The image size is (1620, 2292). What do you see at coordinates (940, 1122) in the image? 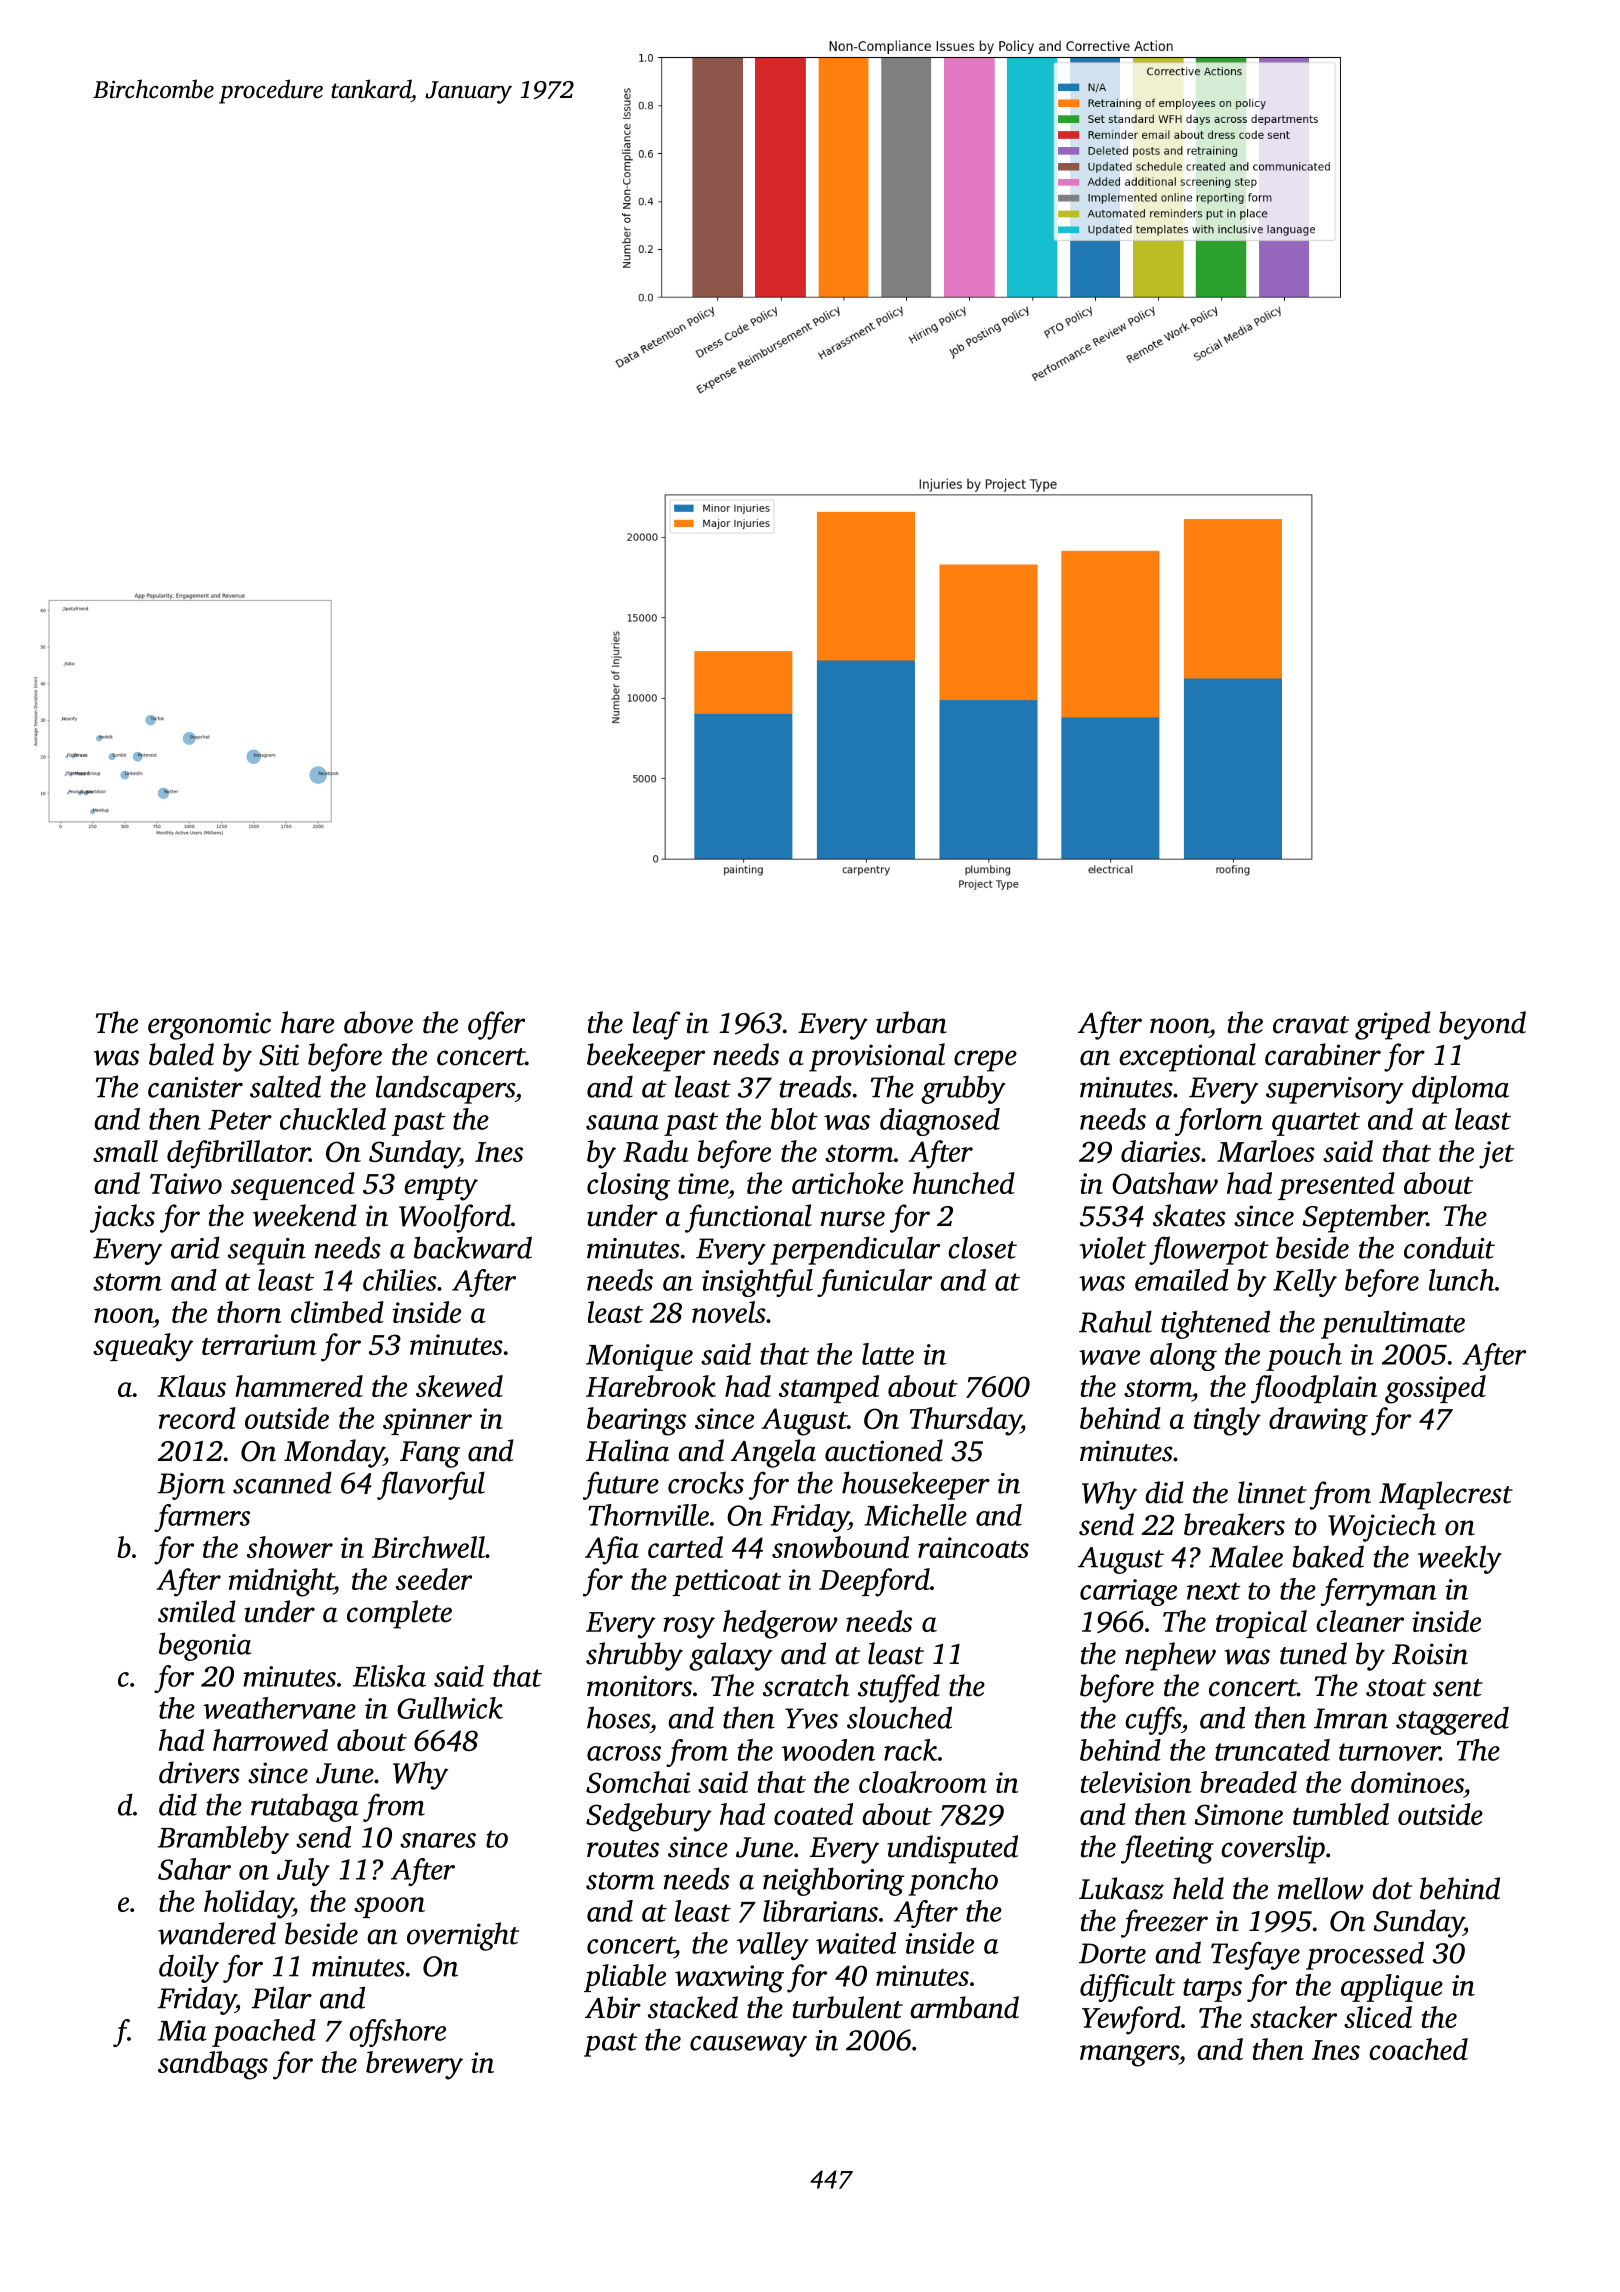
I see `diagnosed` at bounding box center [940, 1122].
